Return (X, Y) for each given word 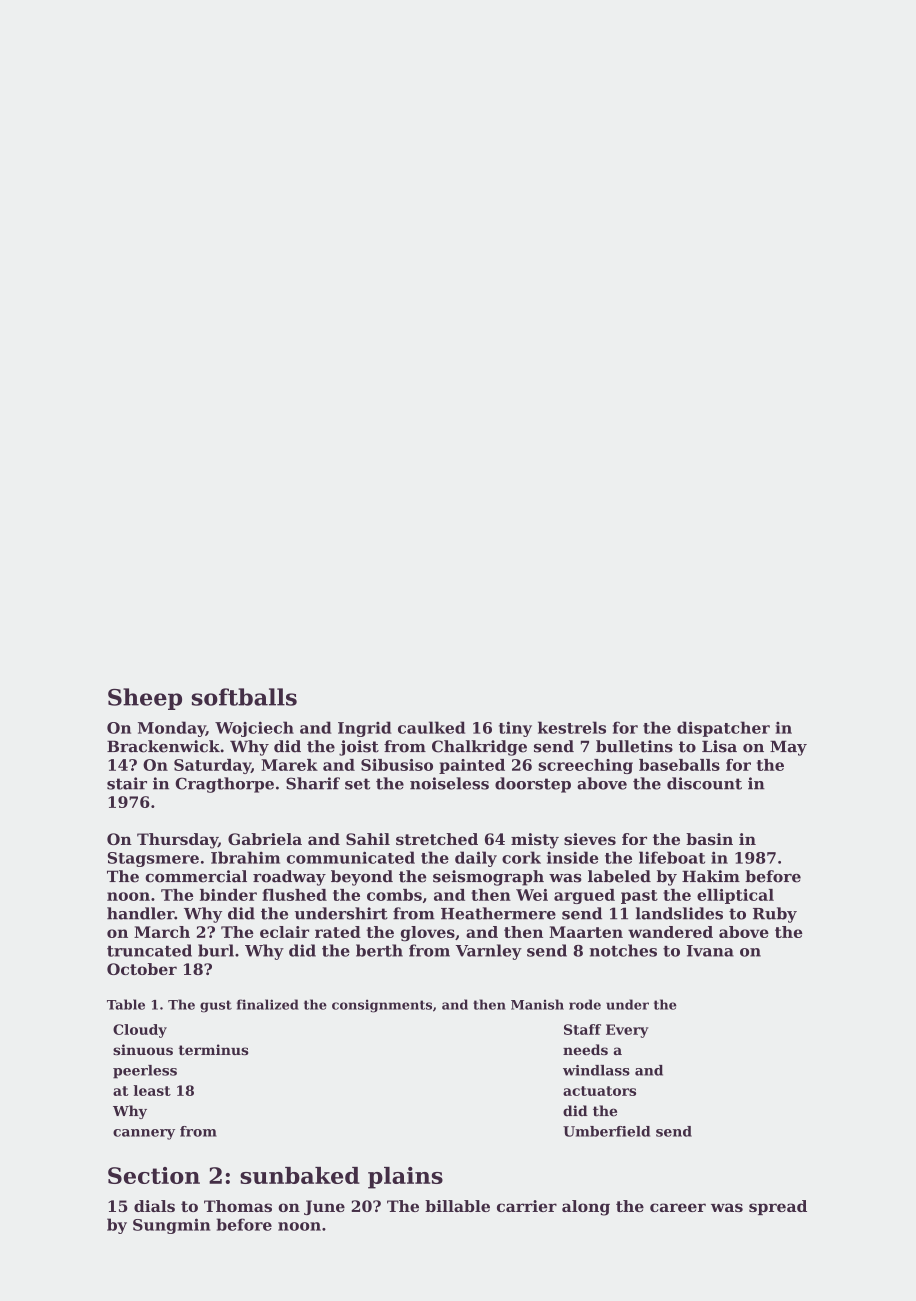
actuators (599, 1091)
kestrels (572, 727)
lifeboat (672, 857)
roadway (289, 878)
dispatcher (723, 729)
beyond (362, 878)
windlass (596, 1070)
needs (585, 1049)
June (324, 1207)
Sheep (145, 699)
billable (457, 1206)
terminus (214, 1049)
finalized (268, 1004)
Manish (537, 1004)
